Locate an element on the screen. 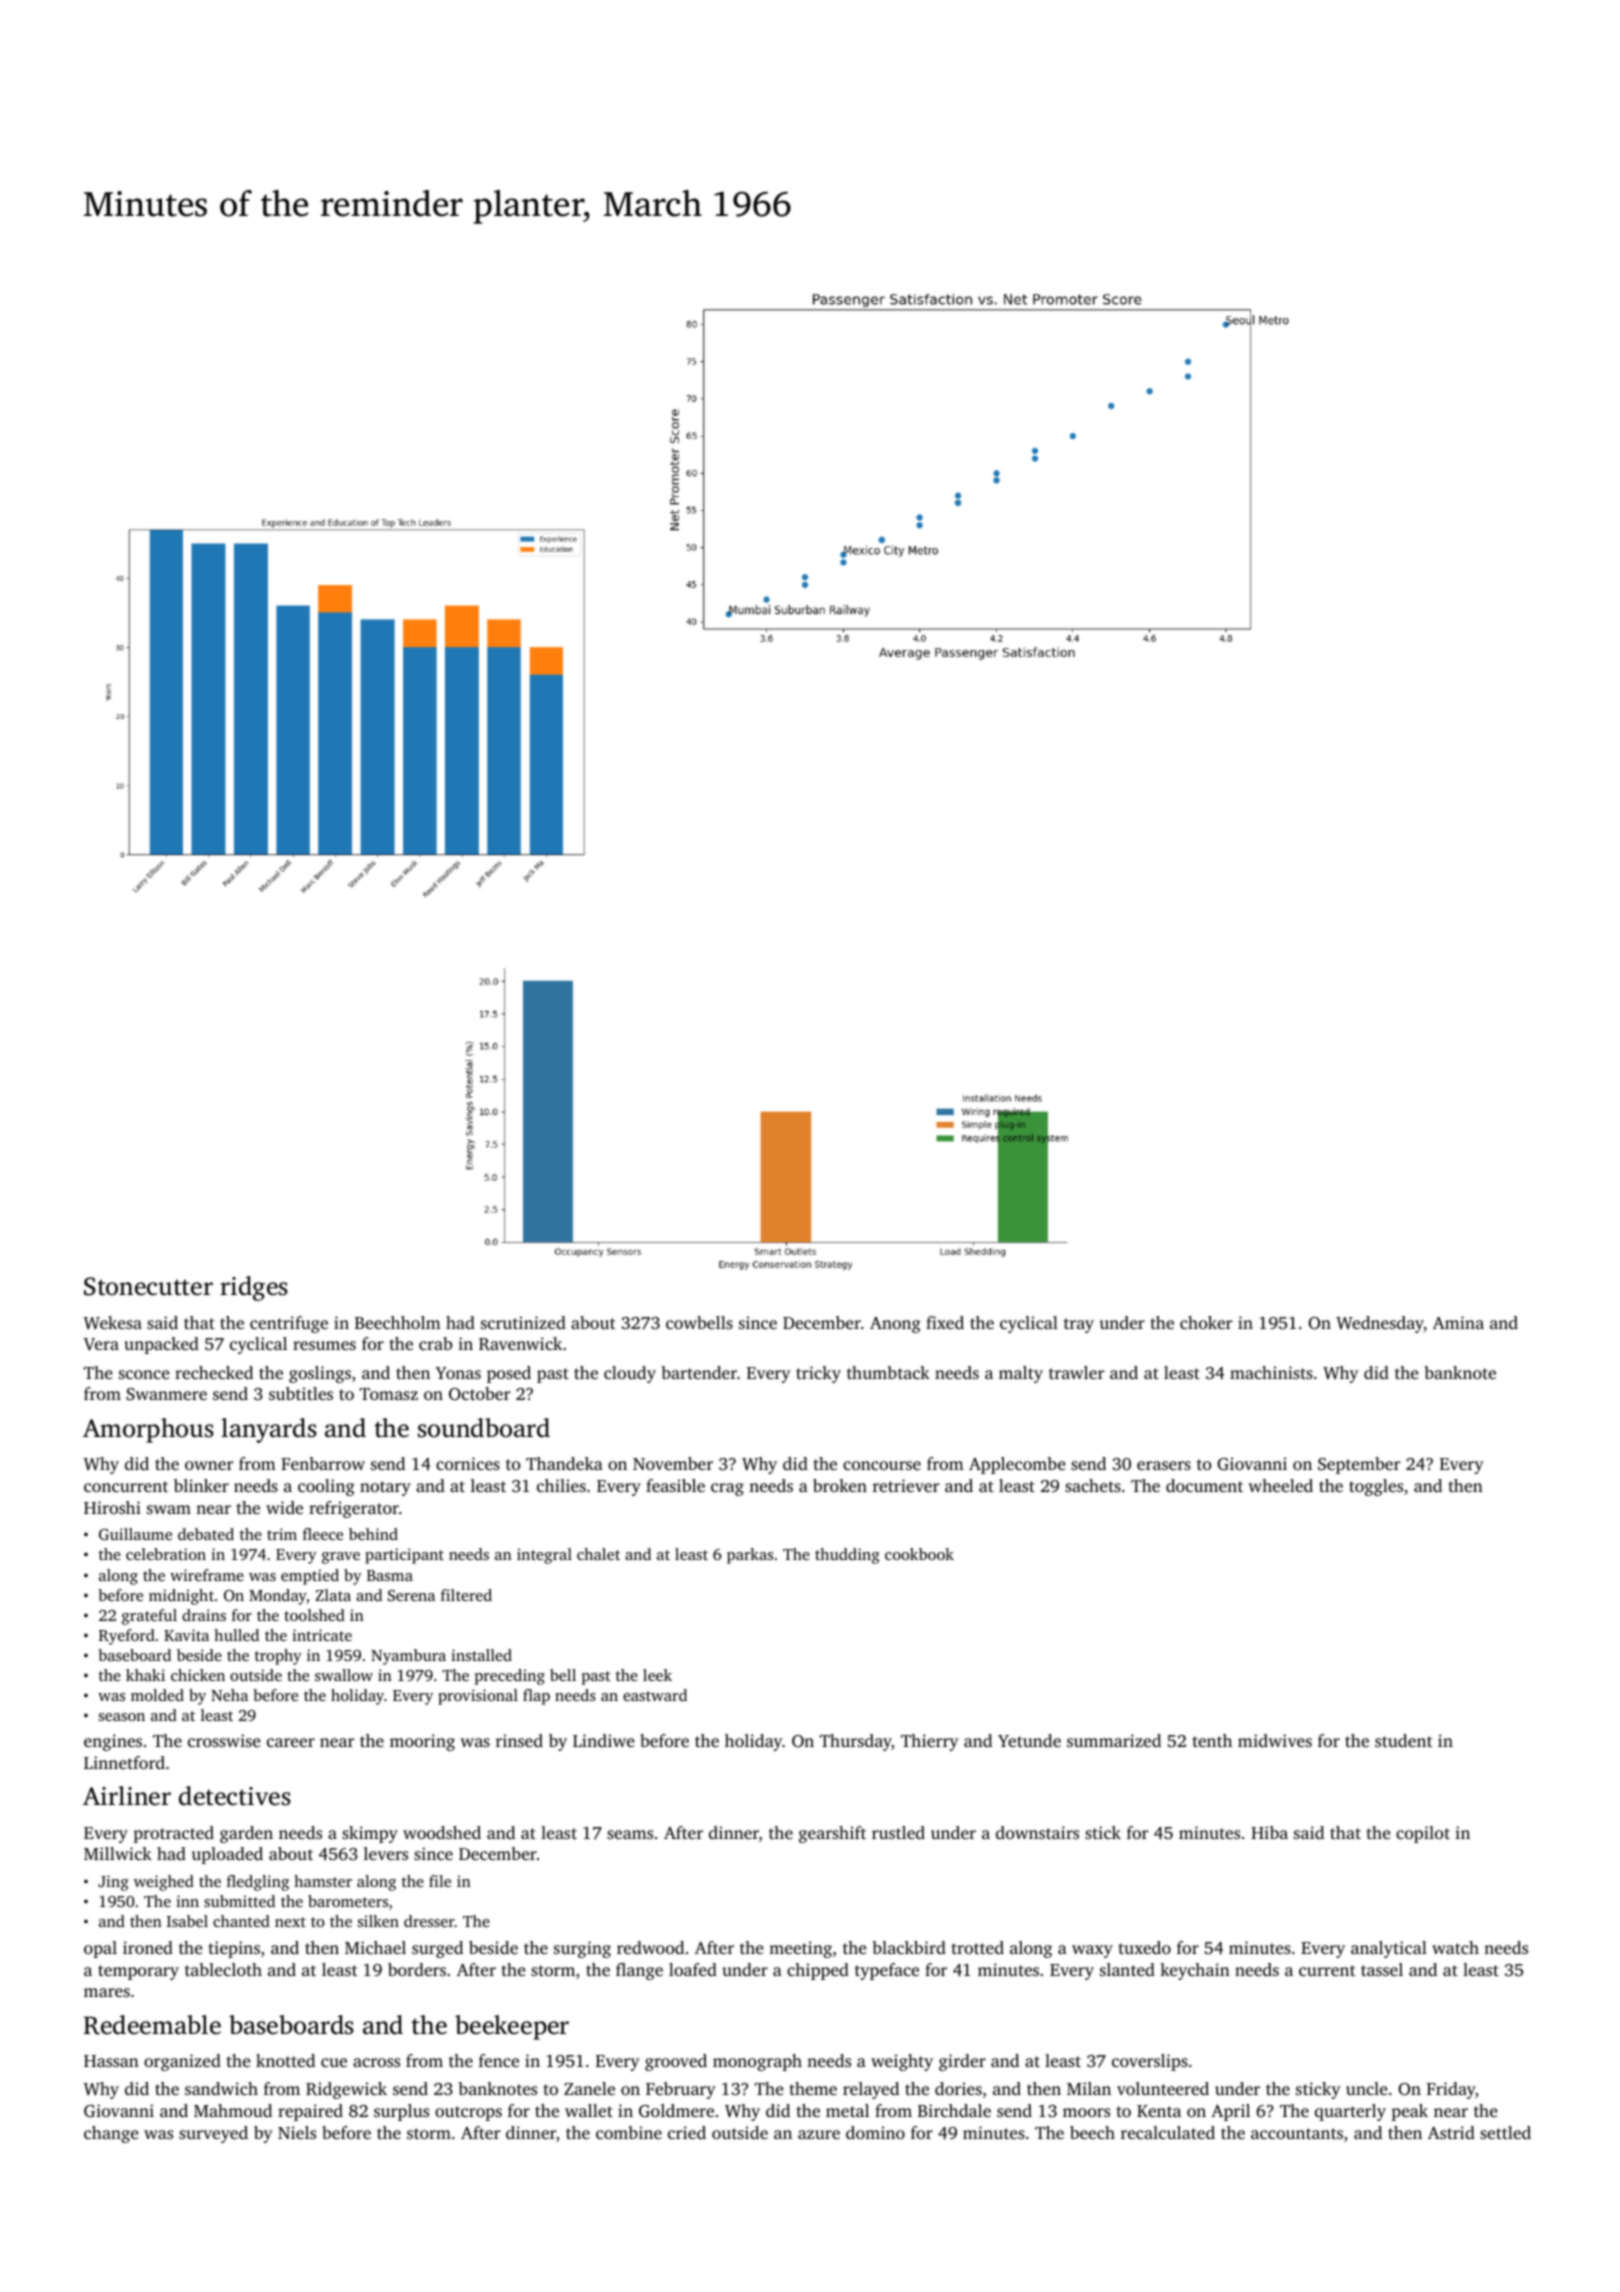 Image resolution: width=1620 pixels, height=2292 pixels. eastward is located at coordinates (655, 1695).
